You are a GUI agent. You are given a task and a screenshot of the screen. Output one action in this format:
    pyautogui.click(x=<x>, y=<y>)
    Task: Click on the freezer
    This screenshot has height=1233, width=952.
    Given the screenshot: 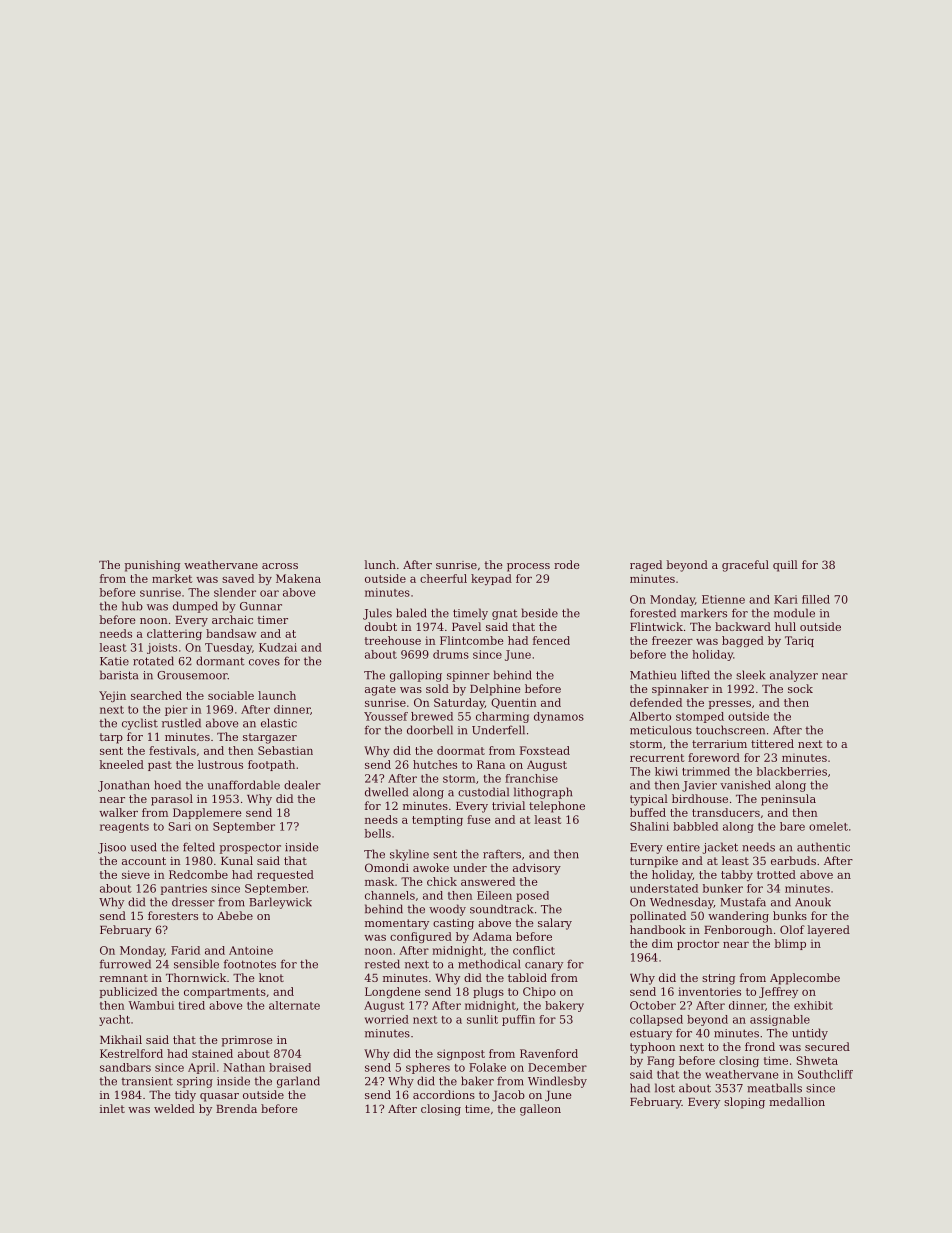 What is the action you would take?
    pyautogui.click(x=672, y=640)
